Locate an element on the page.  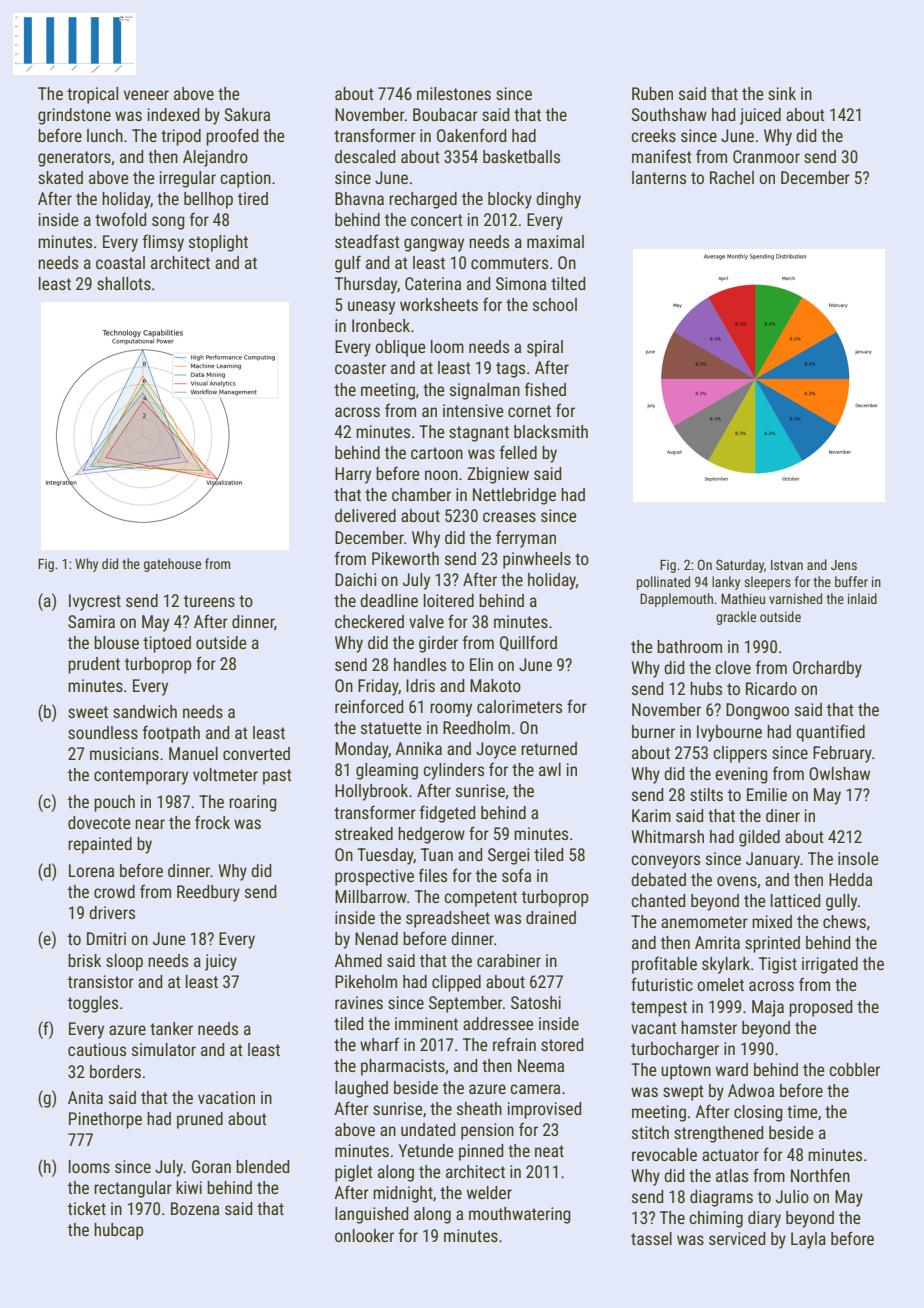
Sergei is located at coordinates (508, 856).
